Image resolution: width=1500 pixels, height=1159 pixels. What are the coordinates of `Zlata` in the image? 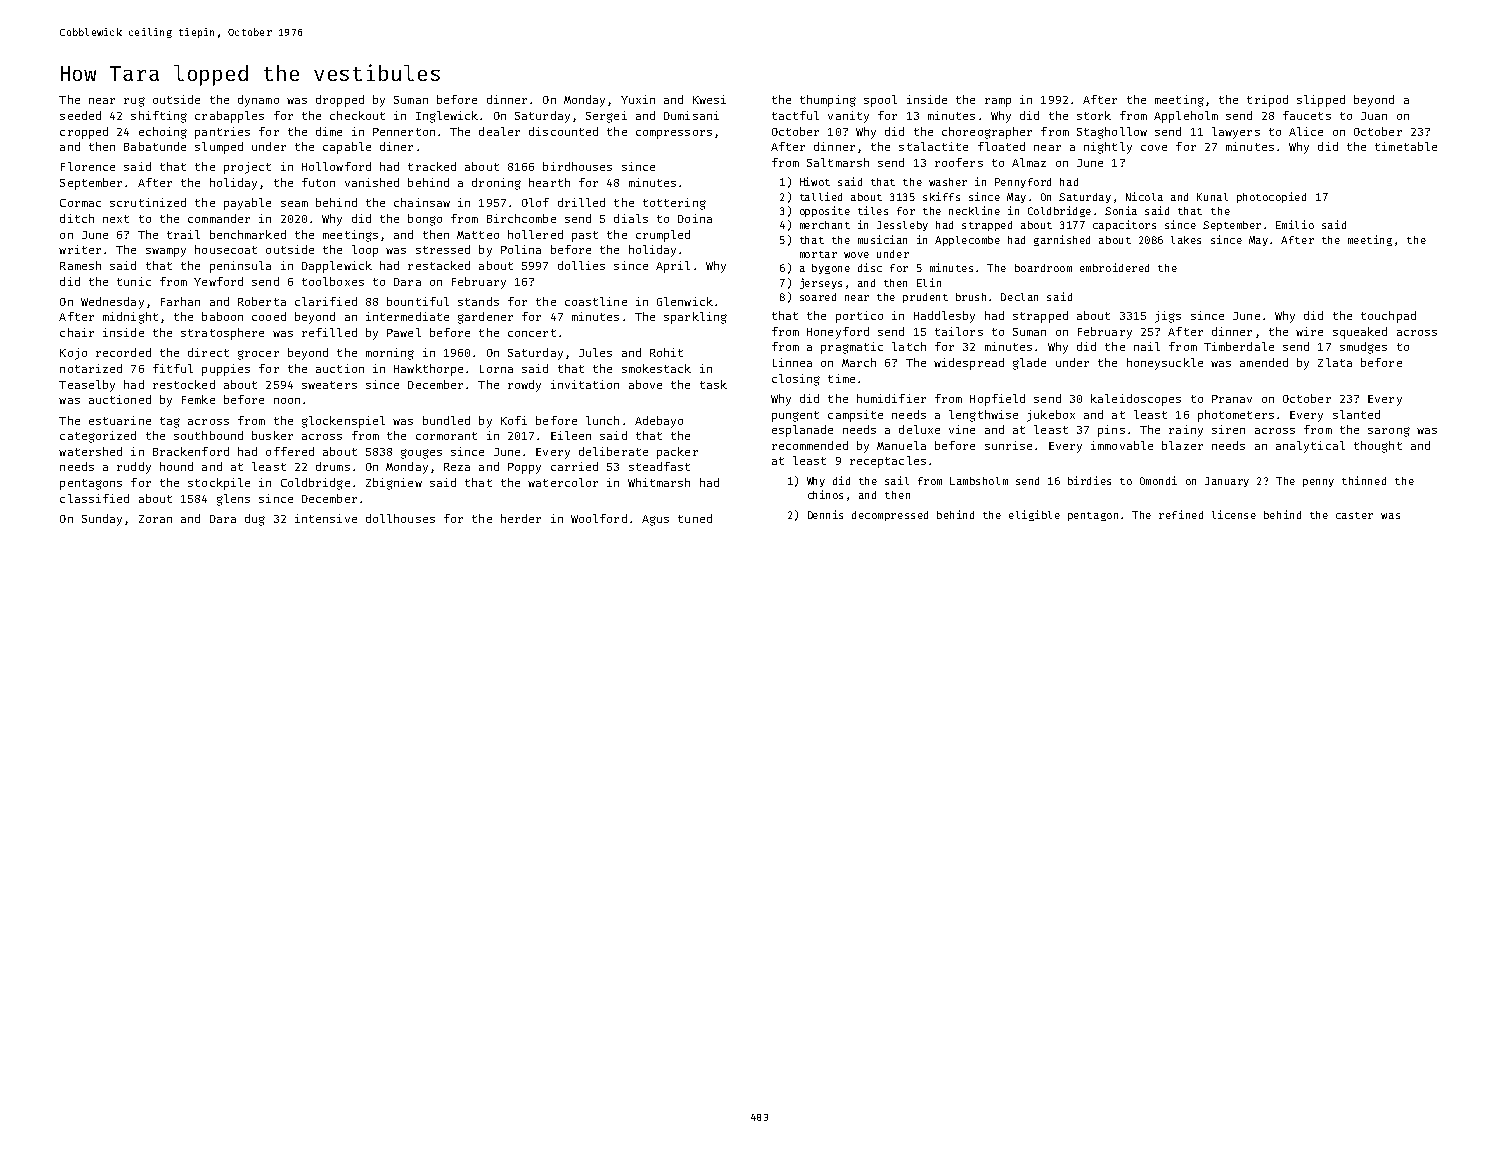 It's located at (1335, 362).
